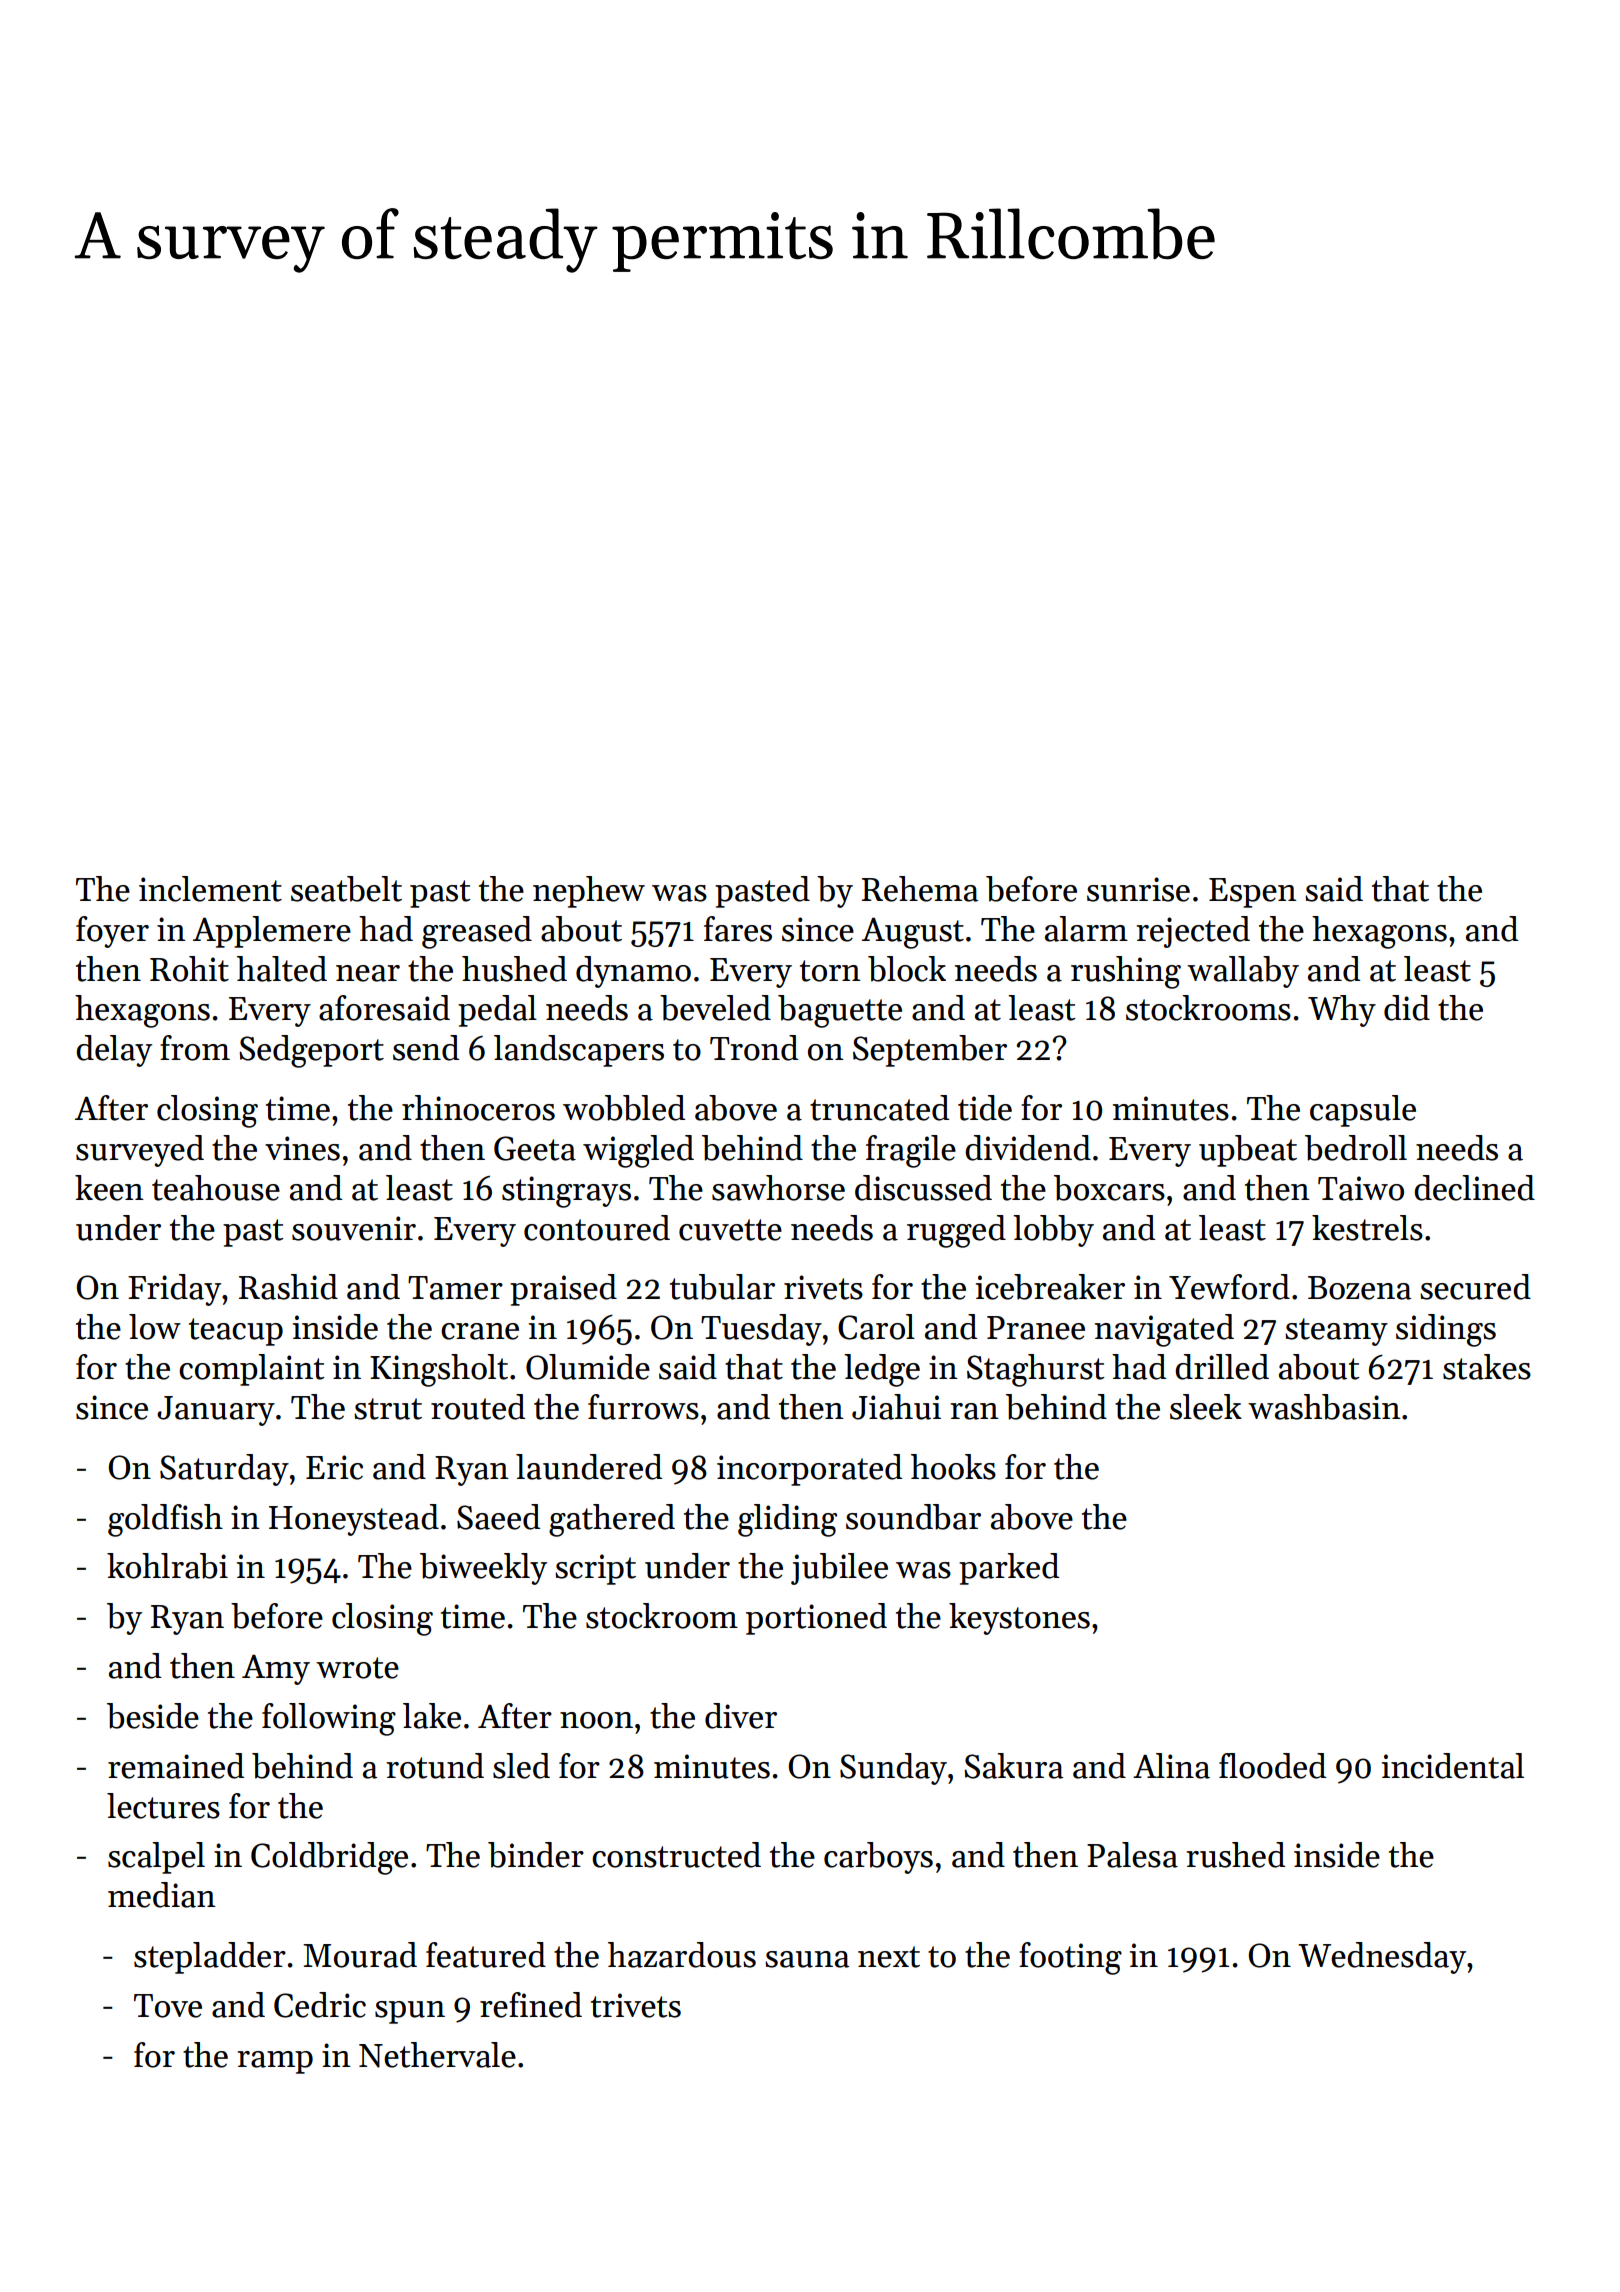 This page has height=2292, width=1620. What do you see at coordinates (1474, 1188) in the page?
I see `declined` at bounding box center [1474, 1188].
